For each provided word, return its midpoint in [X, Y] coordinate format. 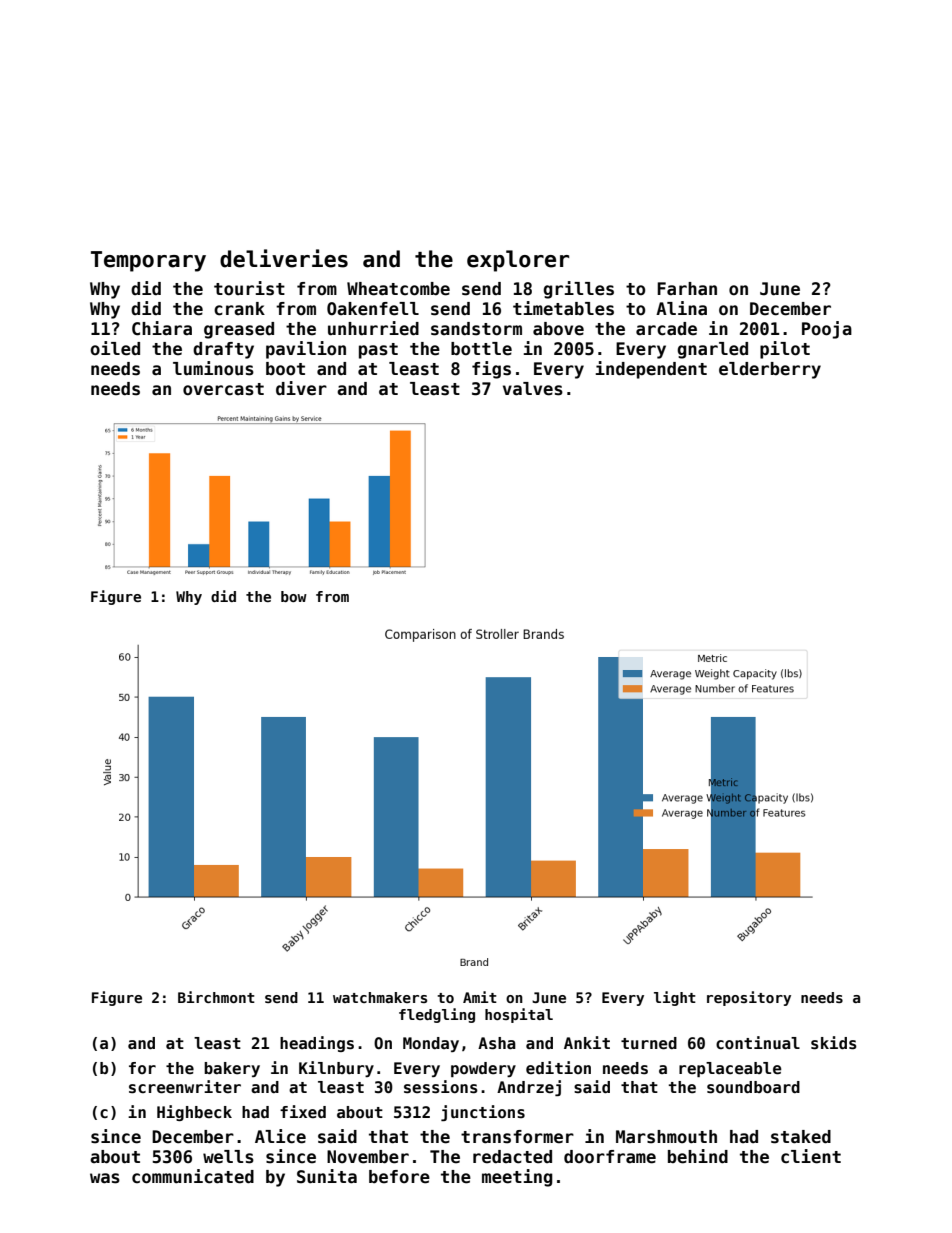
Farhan [687, 289]
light [675, 998]
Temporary [148, 261]
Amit [480, 997]
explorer [518, 261]
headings [317, 1044]
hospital [519, 1015]
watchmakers [380, 997]
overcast [223, 389]
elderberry [770, 370]
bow [294, 596]
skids [834, 1043]
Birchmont [216, 997]
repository [749, 998]
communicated [193, 1176]
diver [301, 388]
